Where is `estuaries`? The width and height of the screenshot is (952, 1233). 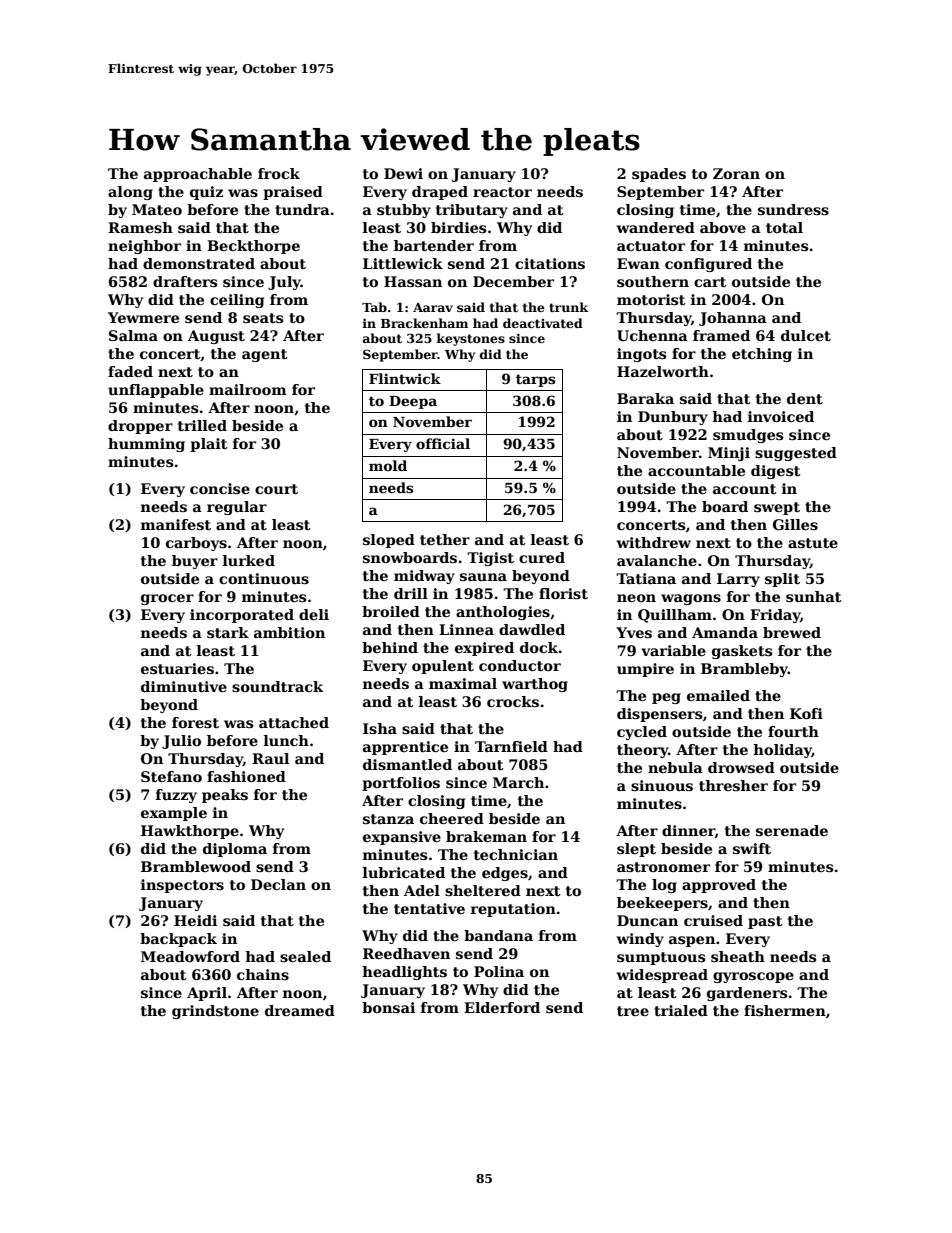
estuaries is located at coordinates (177, 668).
